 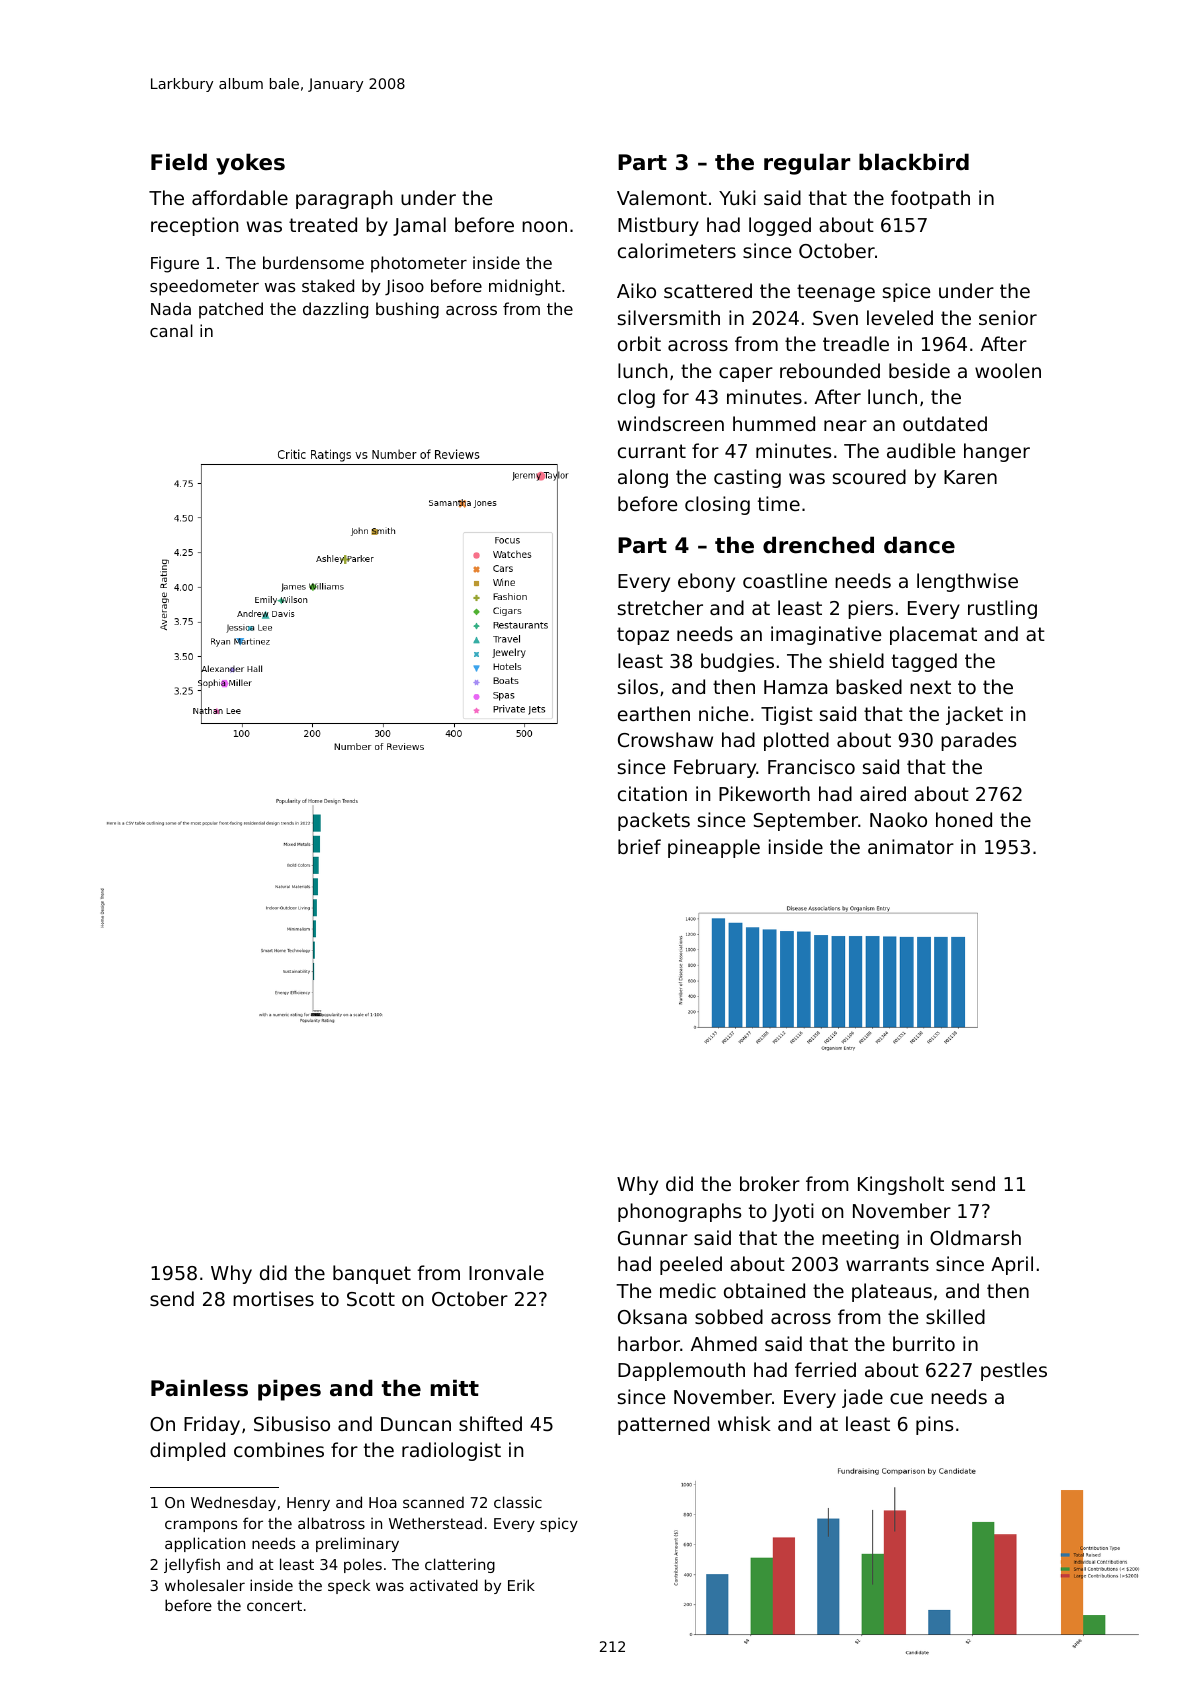 I want to click on Erik, so click(x=521, y=1585).
